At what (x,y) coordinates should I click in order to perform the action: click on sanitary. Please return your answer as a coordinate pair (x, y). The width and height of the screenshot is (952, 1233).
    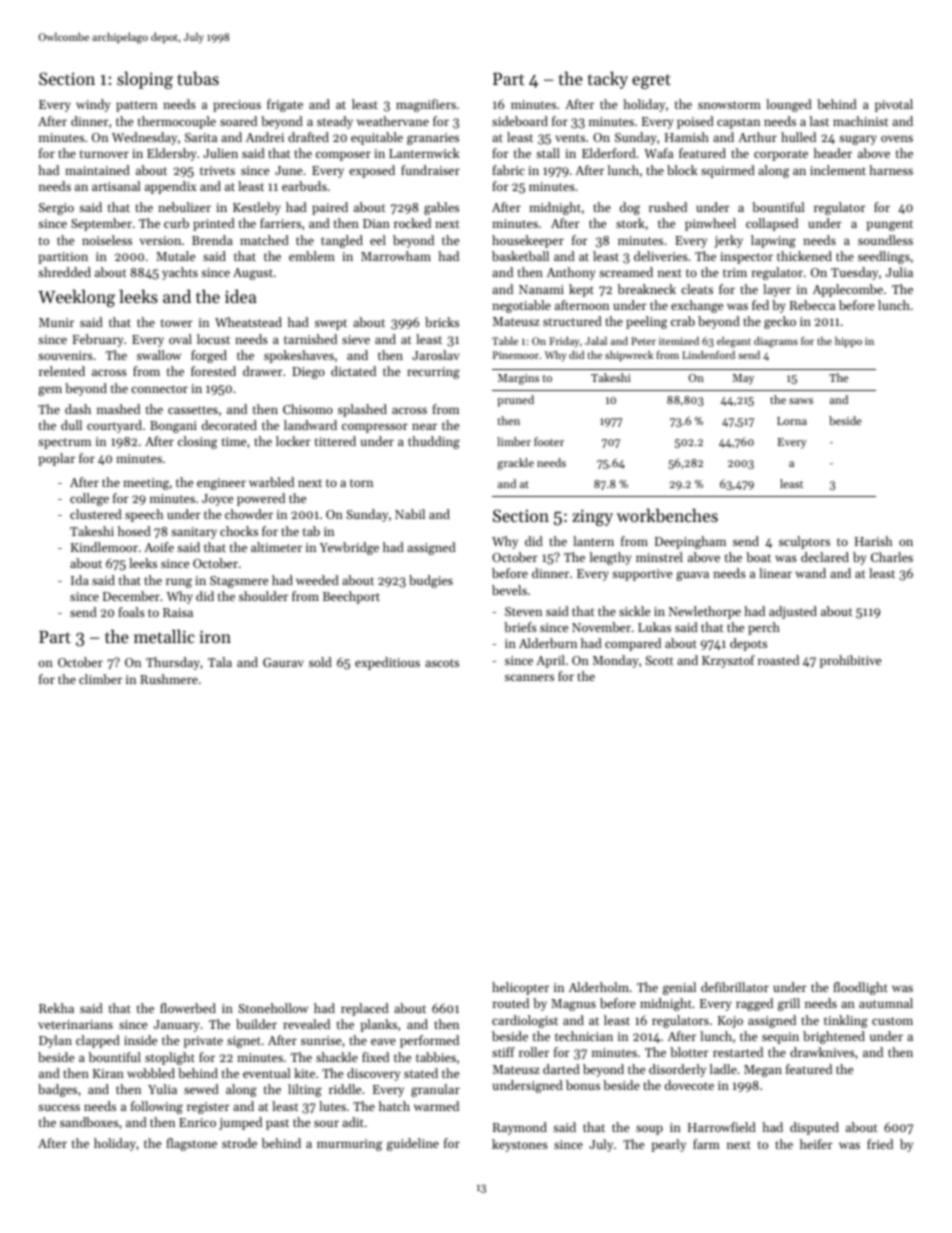
    Looking at the image, I should click on (194, 533).
